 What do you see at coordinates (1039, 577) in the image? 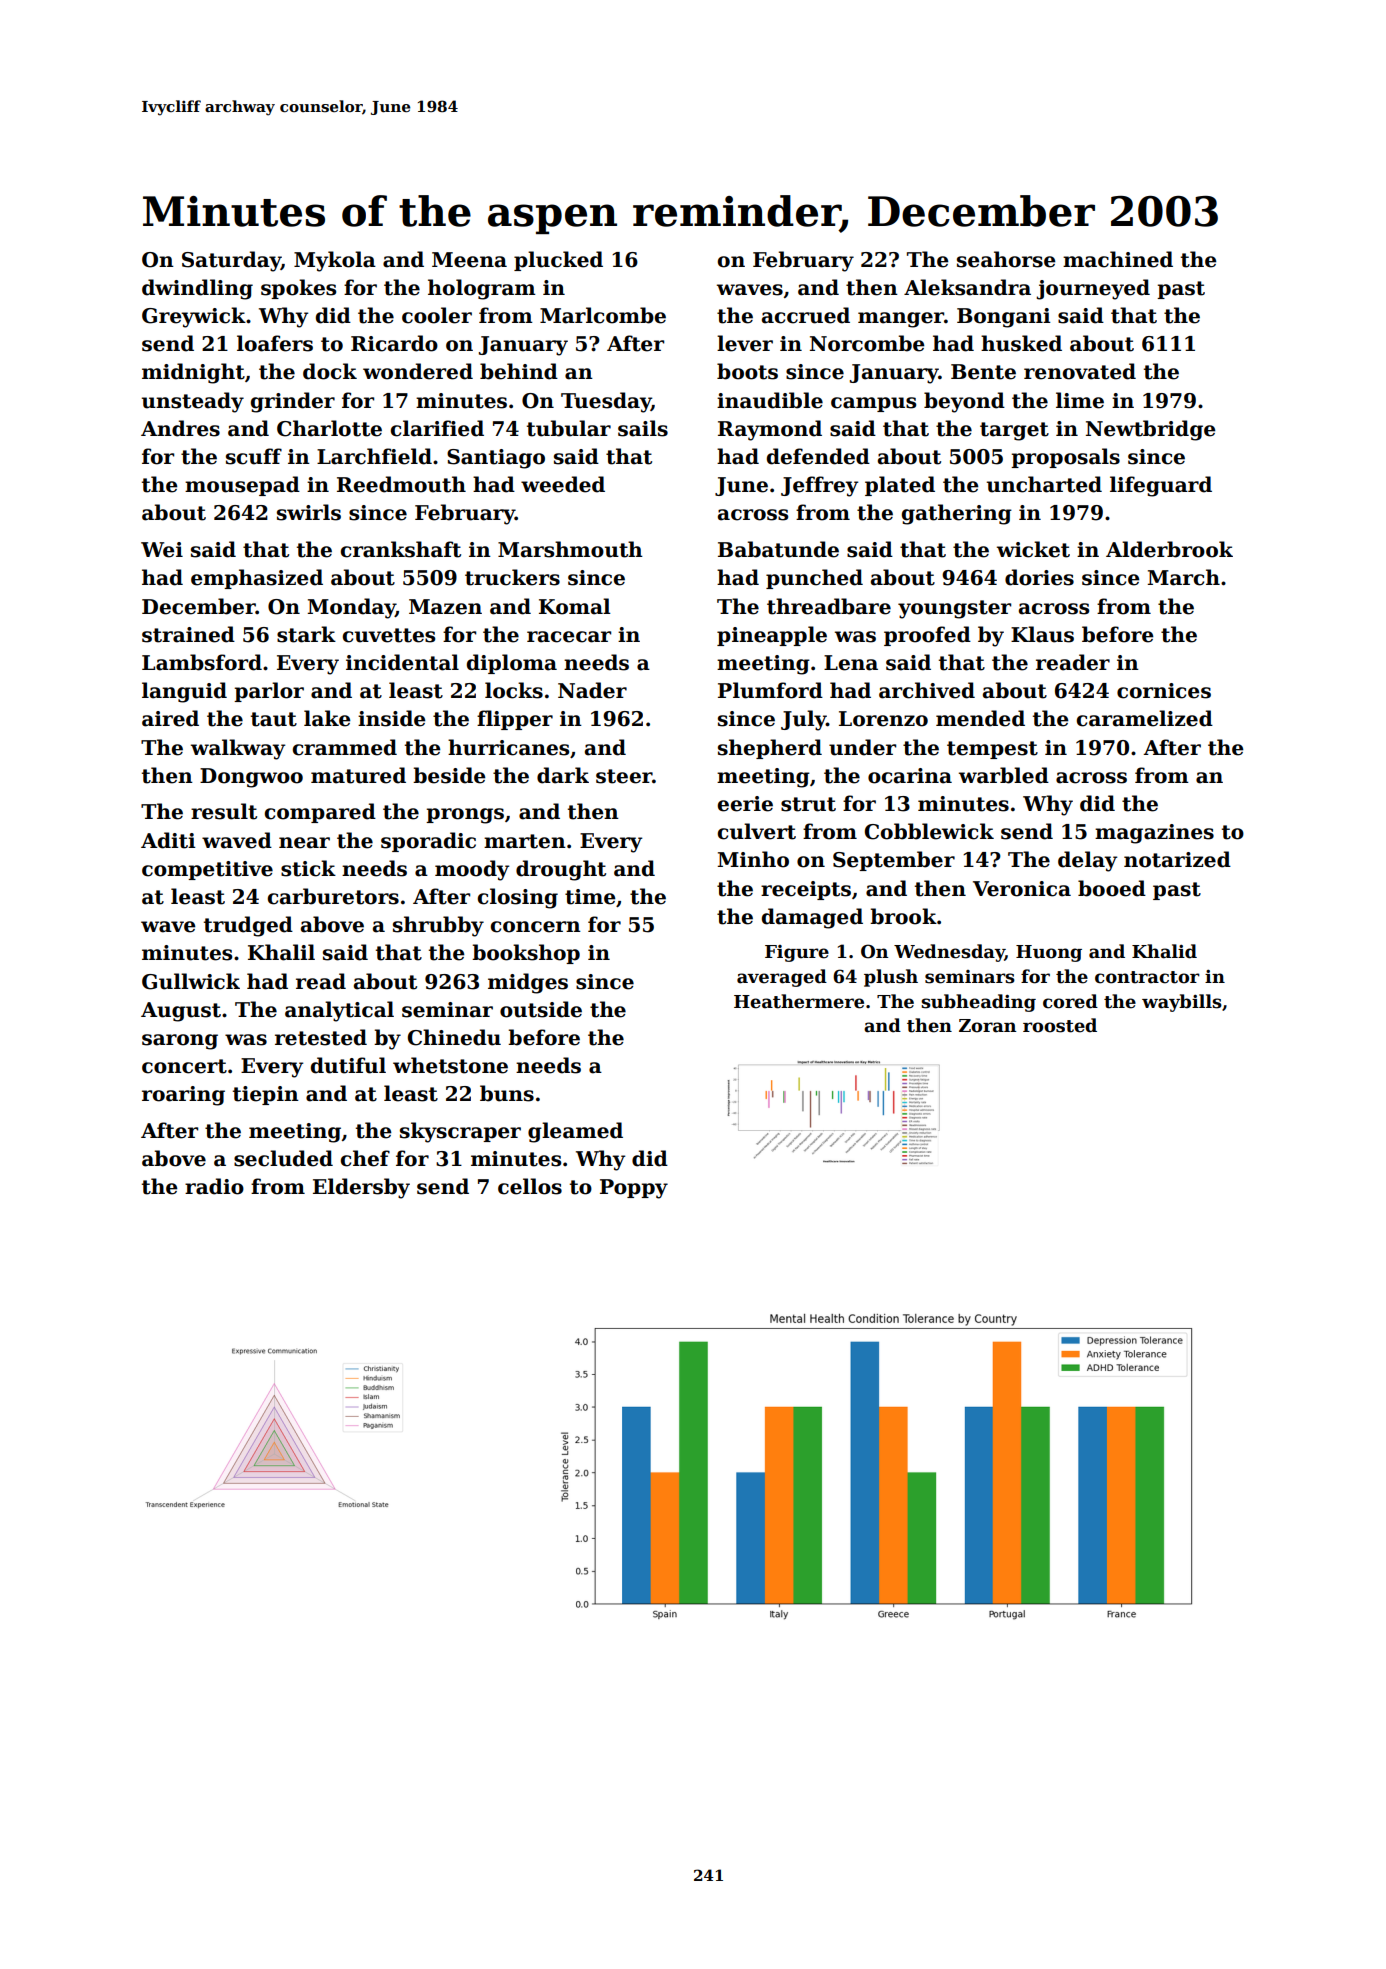
I see `dories` at bounding box center [1039, 577].
